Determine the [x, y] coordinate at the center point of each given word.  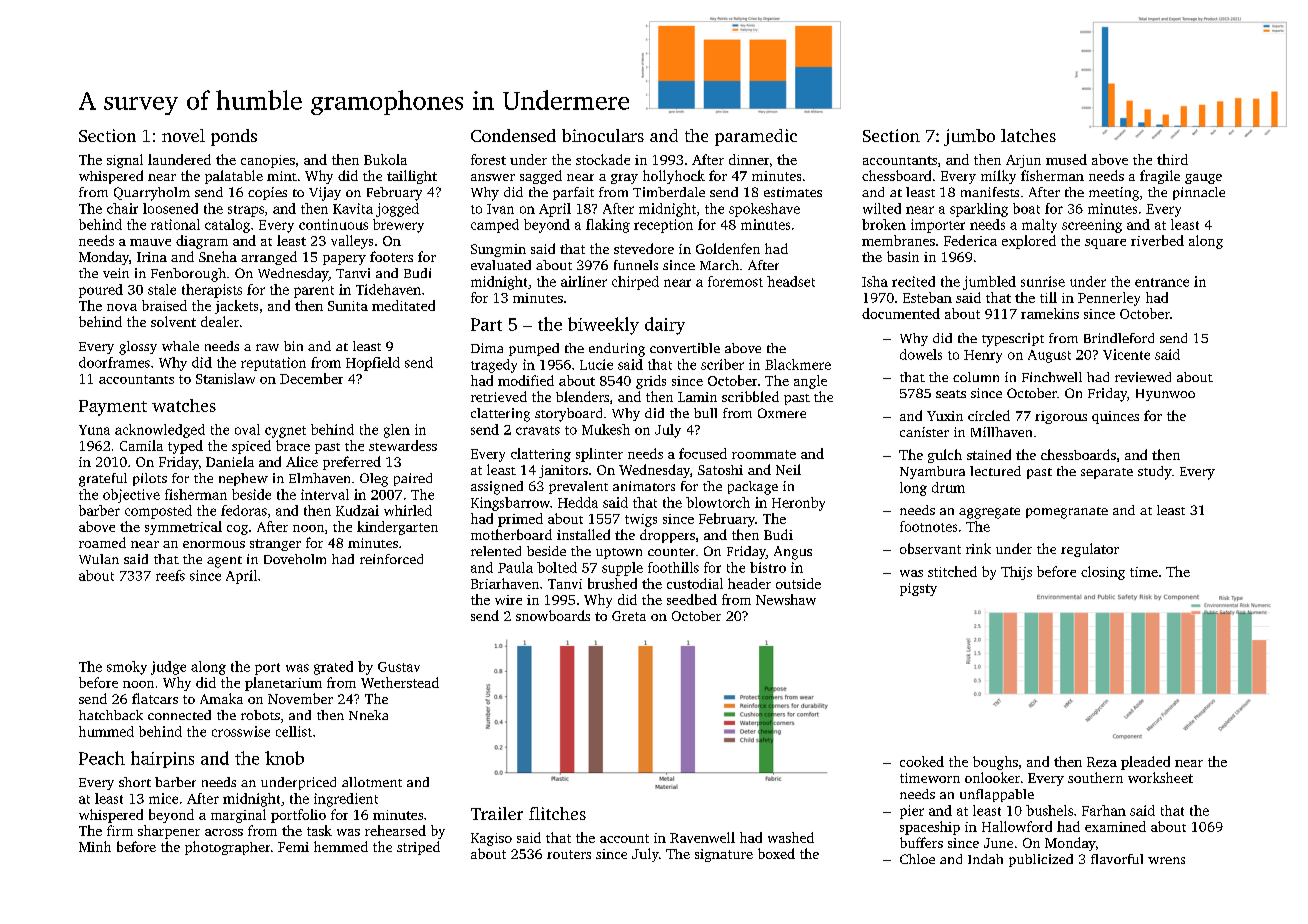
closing [1103, 573]
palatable [234, 177]
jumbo [969, 137]
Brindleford [1119, 338]
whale [180, 346]
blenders [582, 396]
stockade [603, 159]
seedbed [692, 599]
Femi [293, 847]
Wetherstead [400, 682]
